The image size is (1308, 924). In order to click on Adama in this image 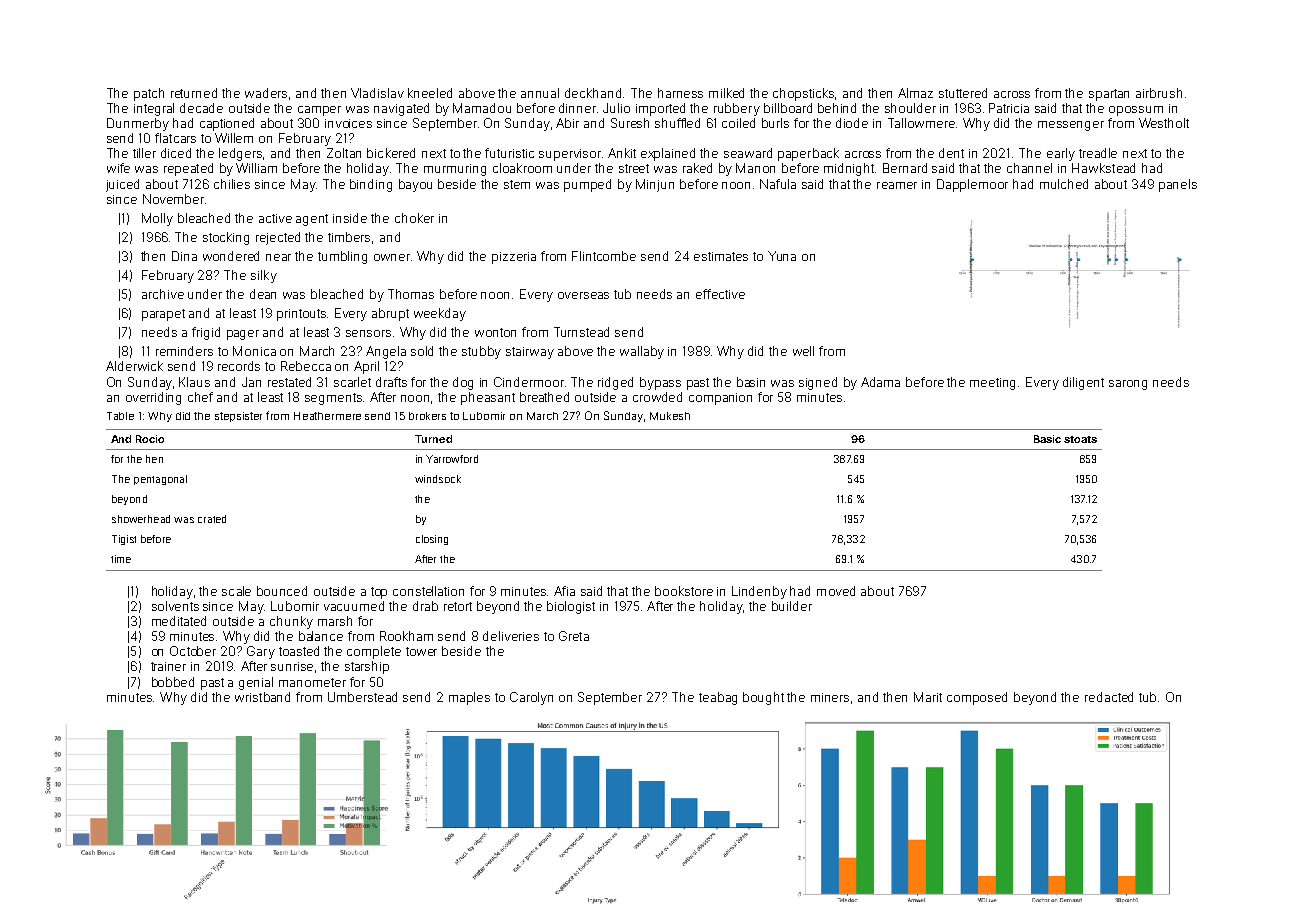, I will do `click(880, 382)`.
